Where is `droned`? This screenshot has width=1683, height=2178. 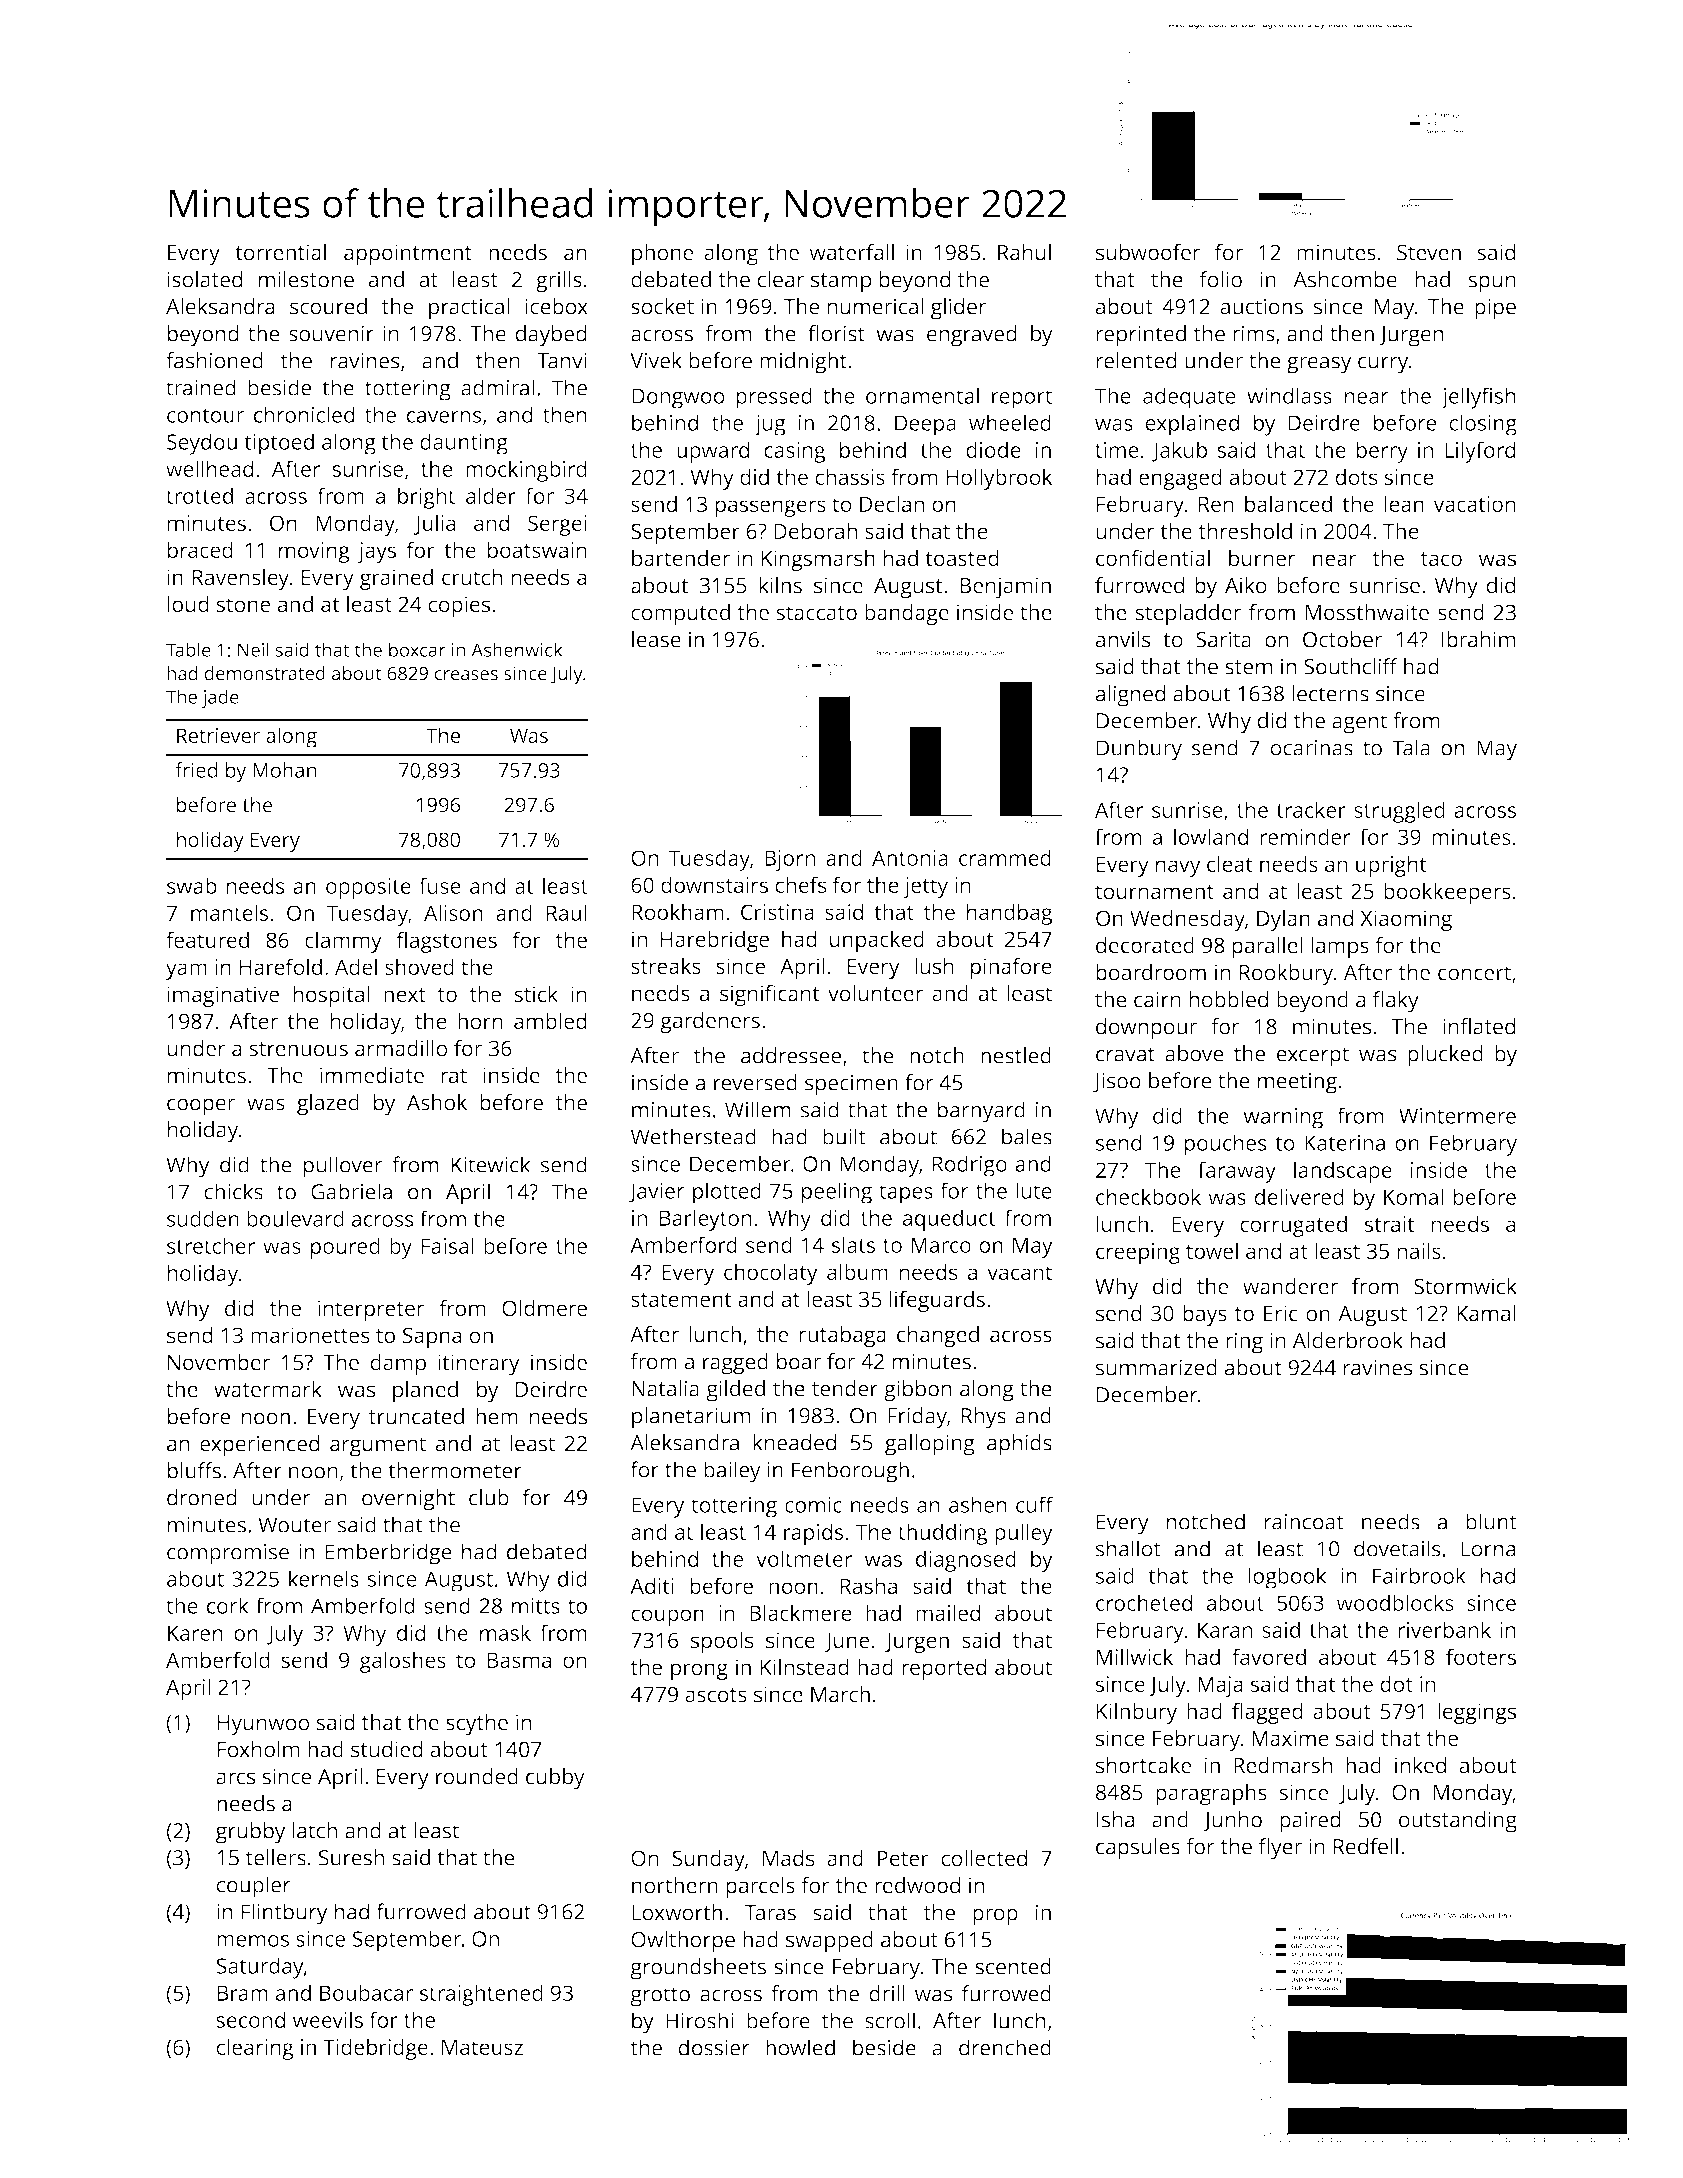
droned is located at coordinates (202, 1497).
